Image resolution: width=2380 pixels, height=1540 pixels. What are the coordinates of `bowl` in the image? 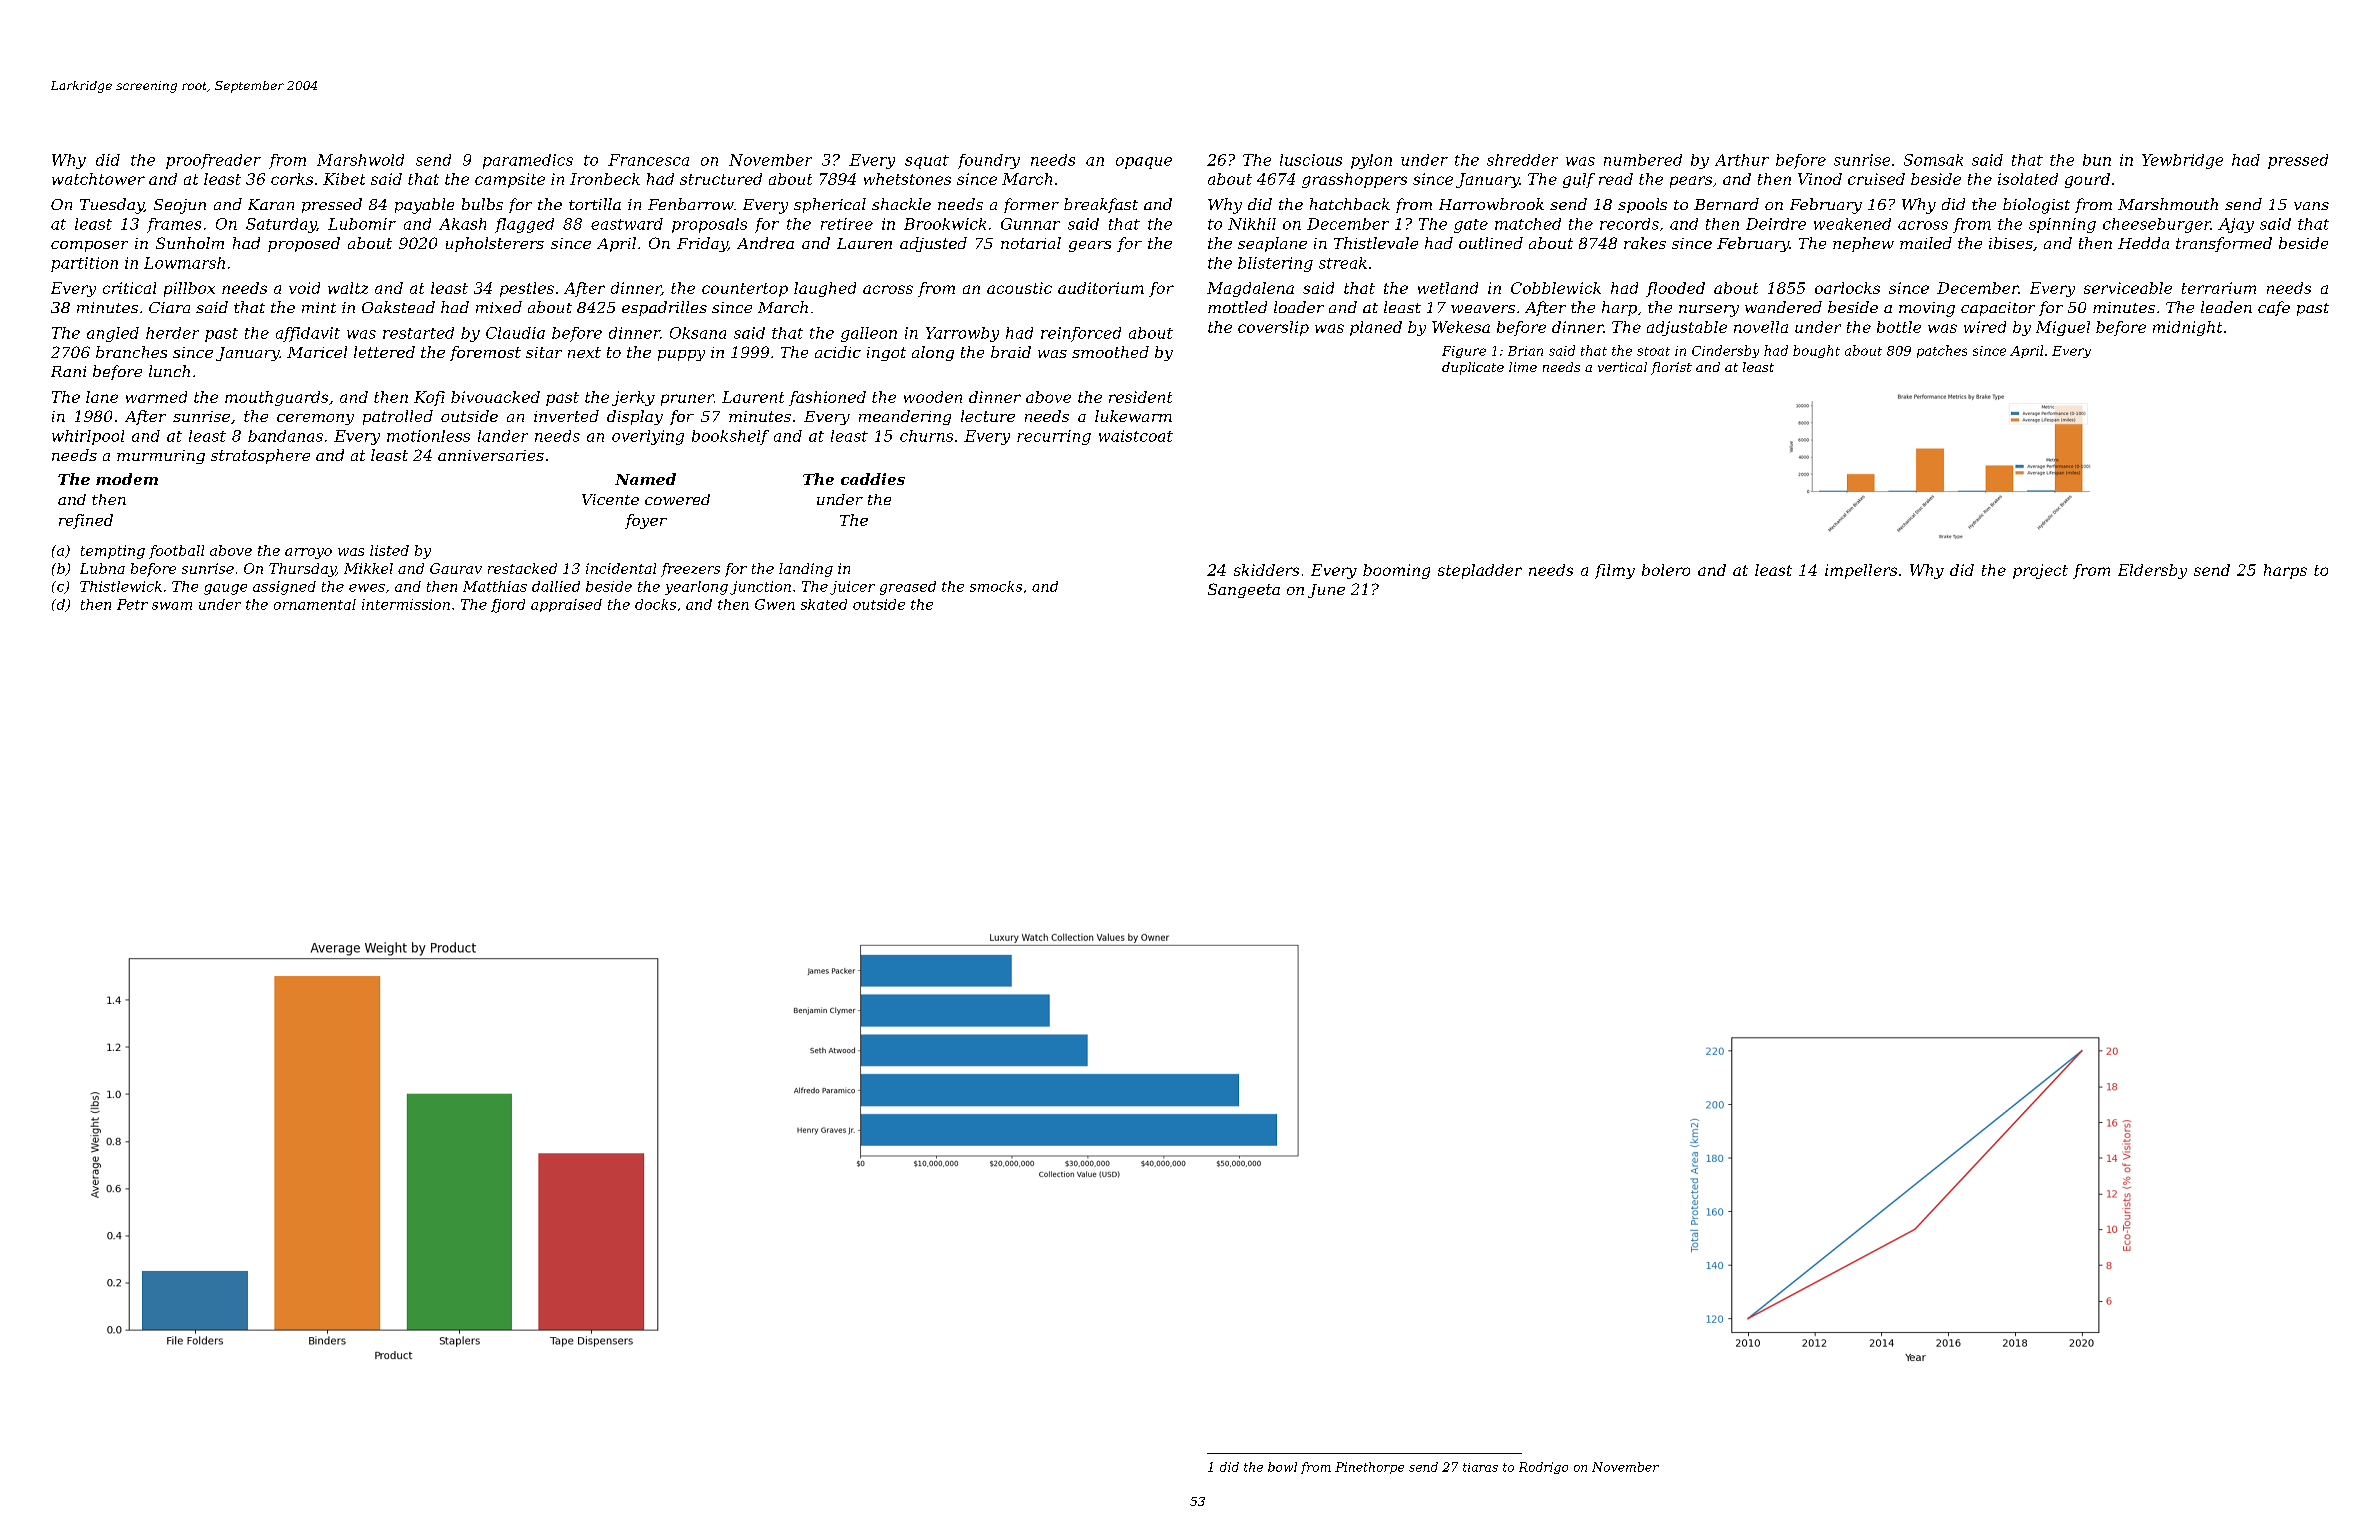 It's located at (1282, 1467).
